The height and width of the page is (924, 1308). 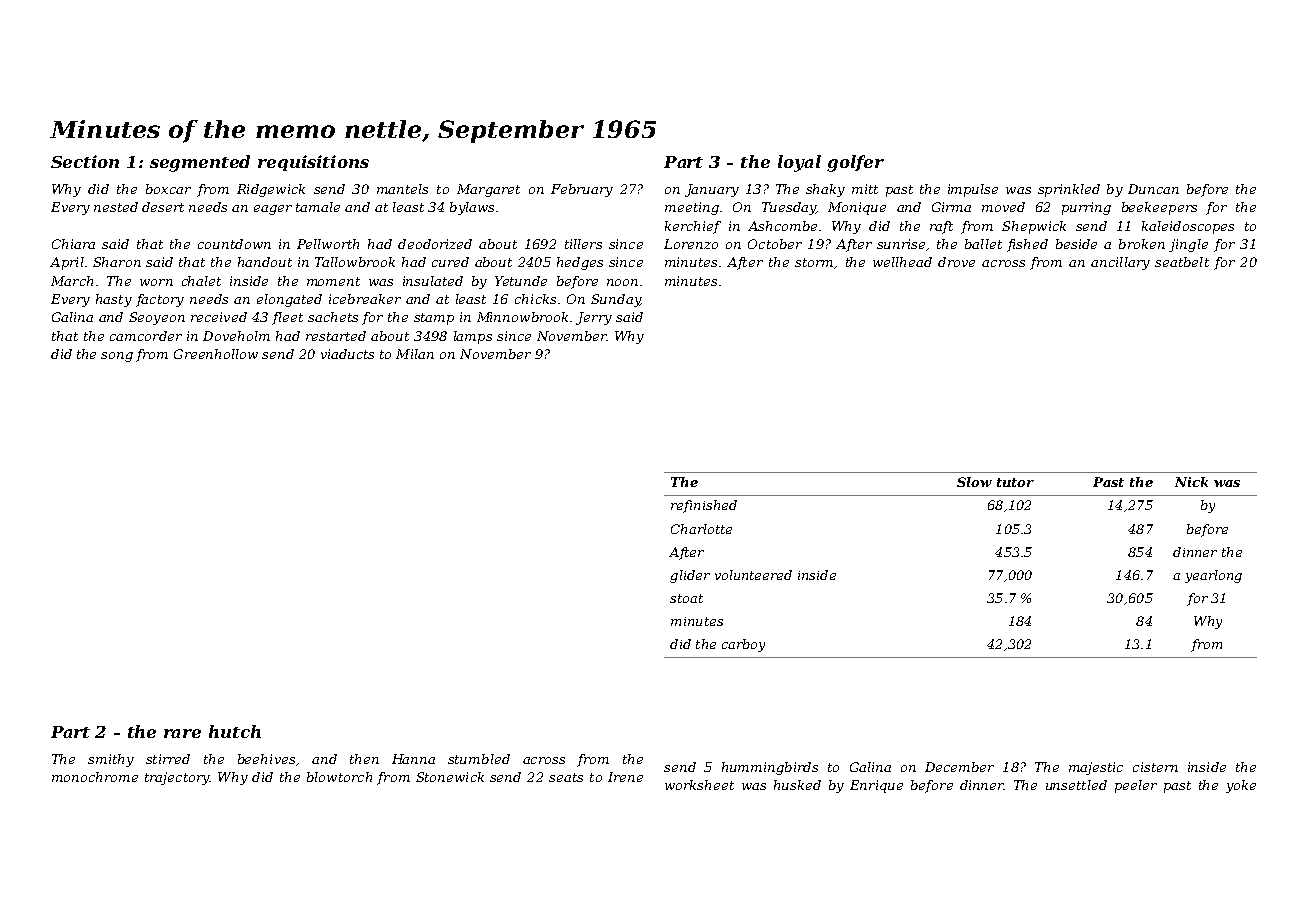 What do you see at coordinates (1213, 576) in the page?
I see `yearlong` at bounding box center [1213, 576].
